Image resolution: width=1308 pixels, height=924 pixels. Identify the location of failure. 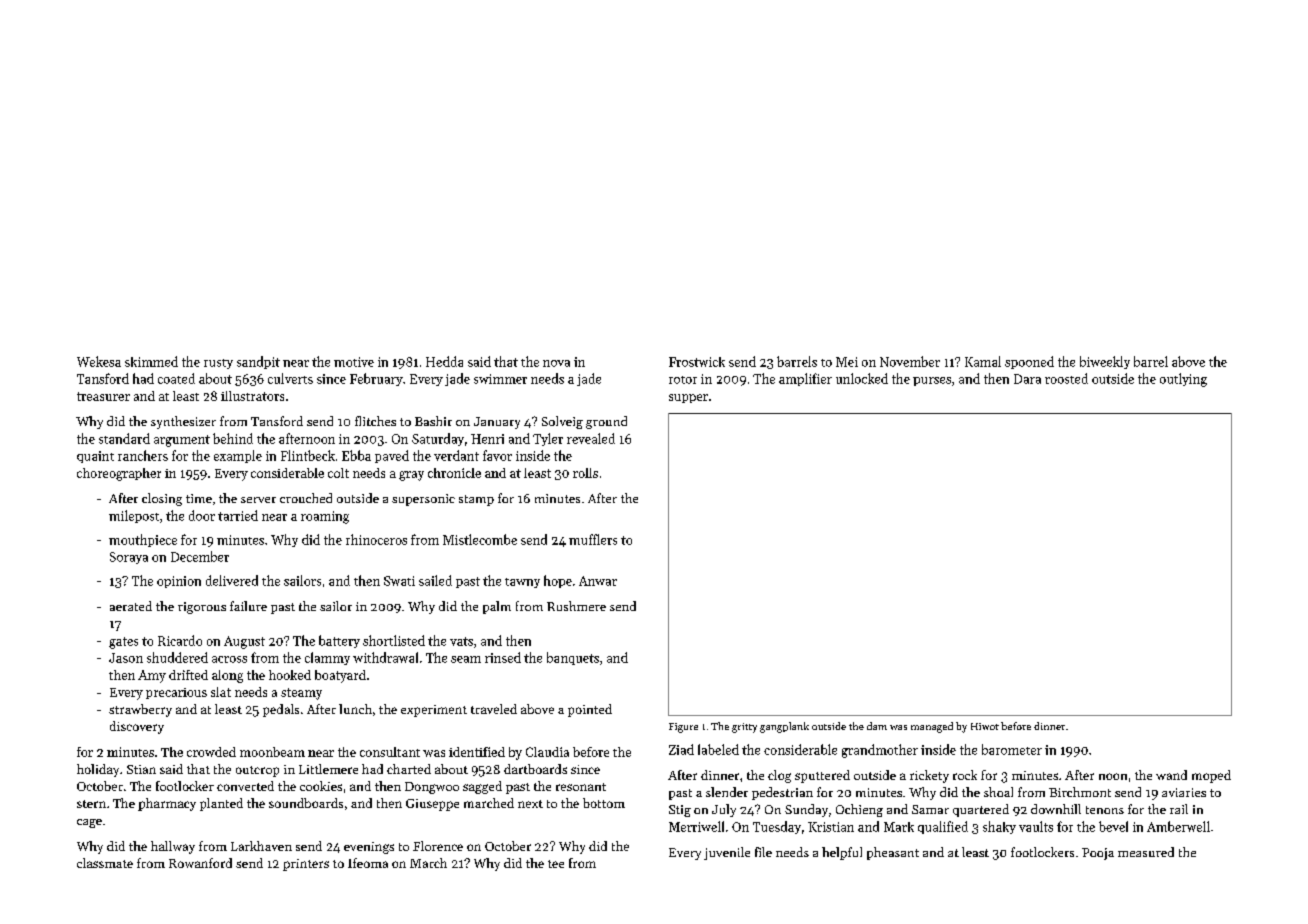
(248, 606).
